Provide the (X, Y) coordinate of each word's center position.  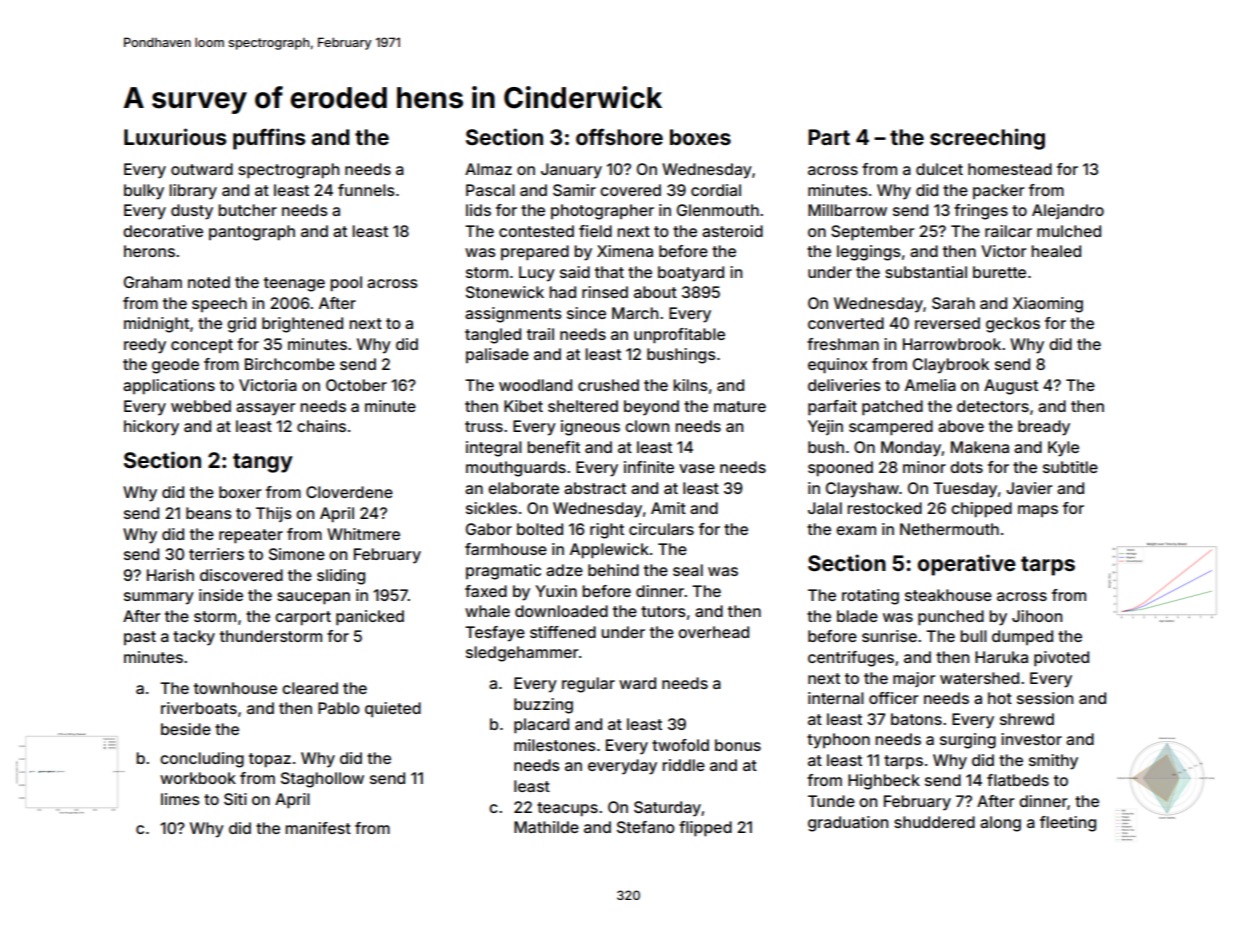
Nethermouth (949, 529)
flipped (705, 829)
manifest (318, 828)
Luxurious (175, 136)
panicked (370, 618)
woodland (535, 385)
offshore (619, 136)
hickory (151, 428)
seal (688, 570)
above (961, 426)
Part (829, 137)
